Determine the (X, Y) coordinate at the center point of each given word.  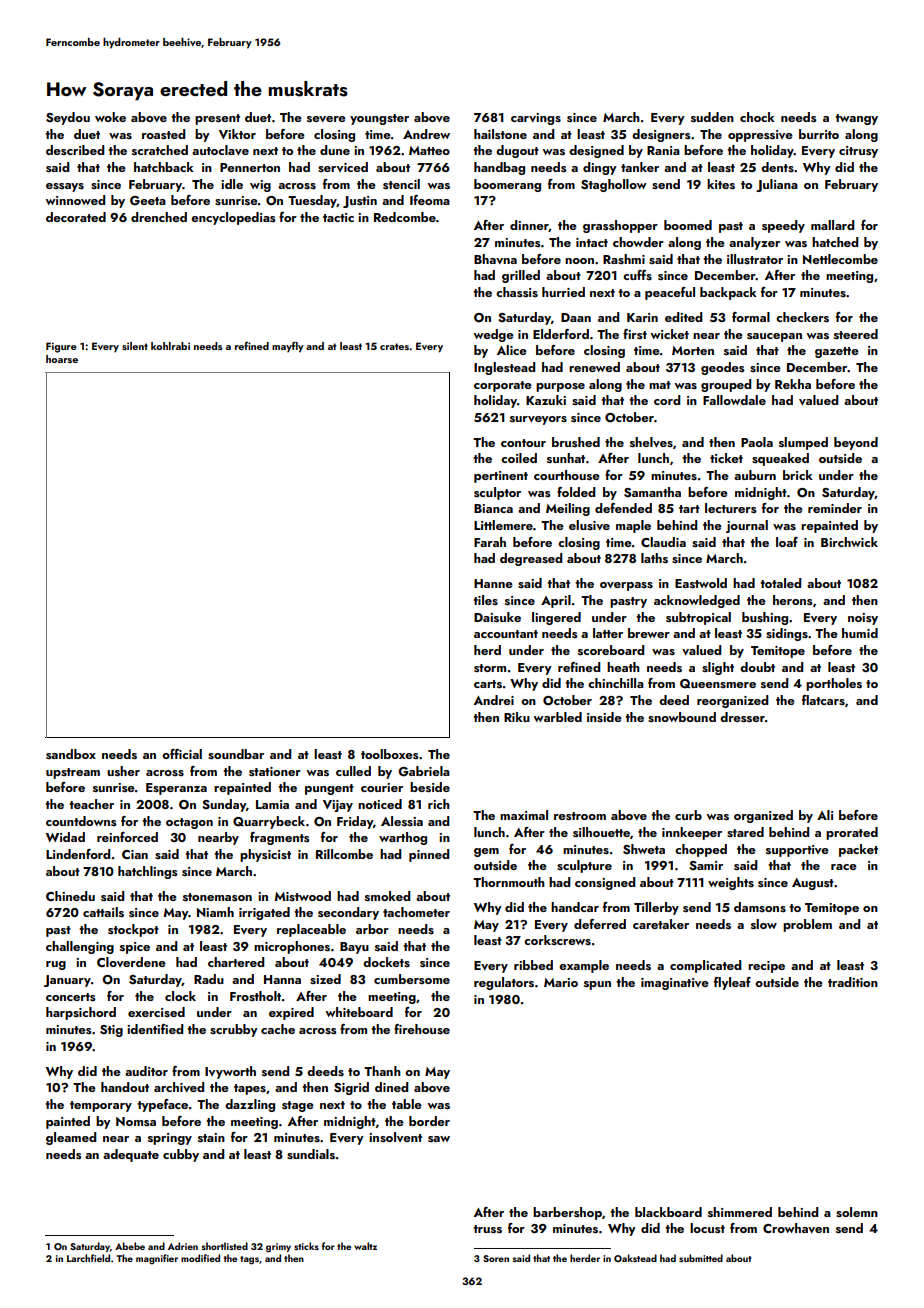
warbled (557, 717)
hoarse (62, 359)
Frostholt (255, 996)
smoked (387, 896)
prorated (852, 833)
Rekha (793, 384)
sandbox (71, 754)
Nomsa (136, 1121)
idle (232, 184)
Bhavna (495, 259)
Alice (512, 350)
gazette (837, 352)
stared (745, 832)
